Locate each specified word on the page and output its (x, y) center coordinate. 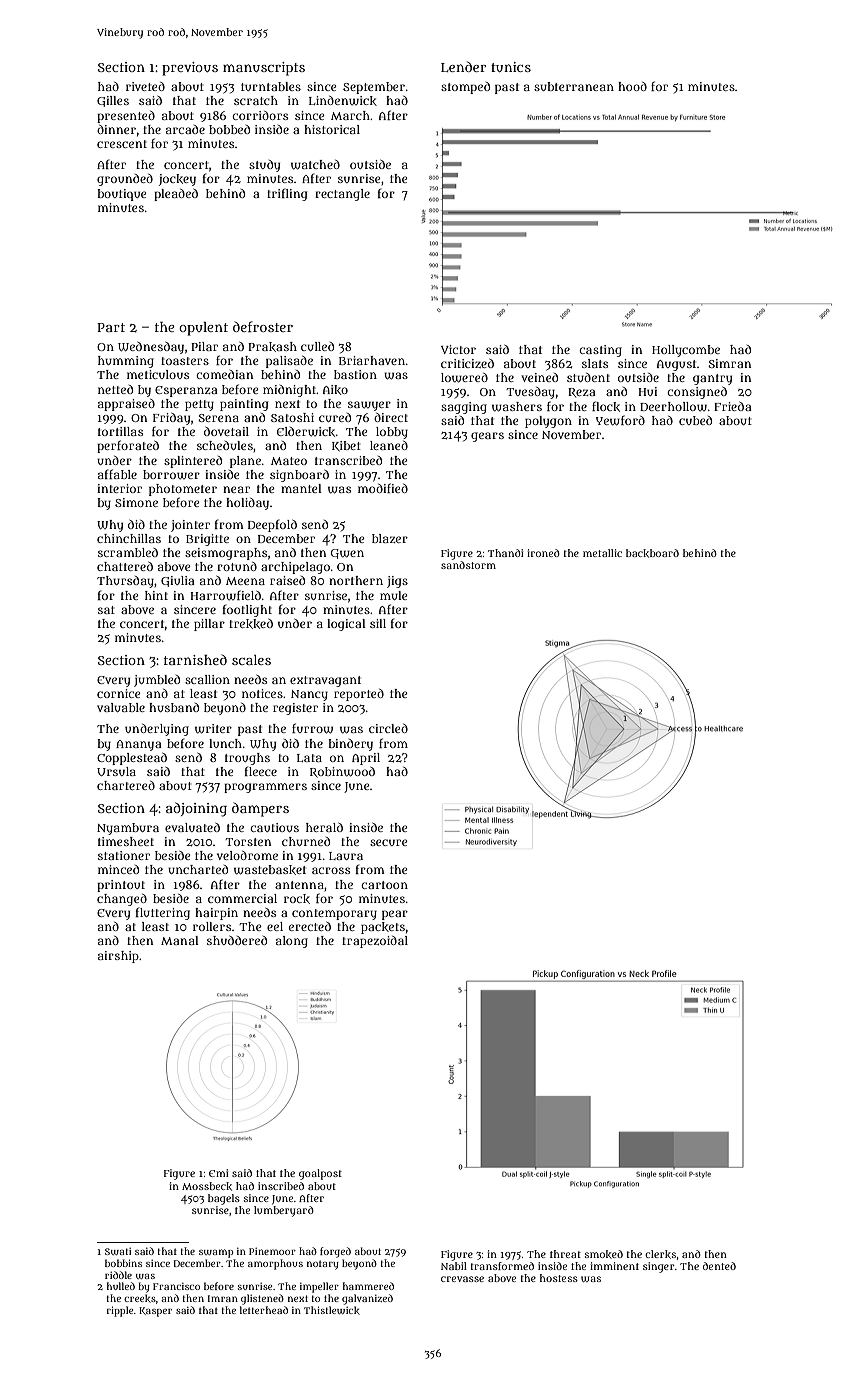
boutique (121, 195)
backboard (652, 553)
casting (600, 351)
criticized (467, 363)
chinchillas (129, 538)
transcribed (348, 460)
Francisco (176, 1286)
